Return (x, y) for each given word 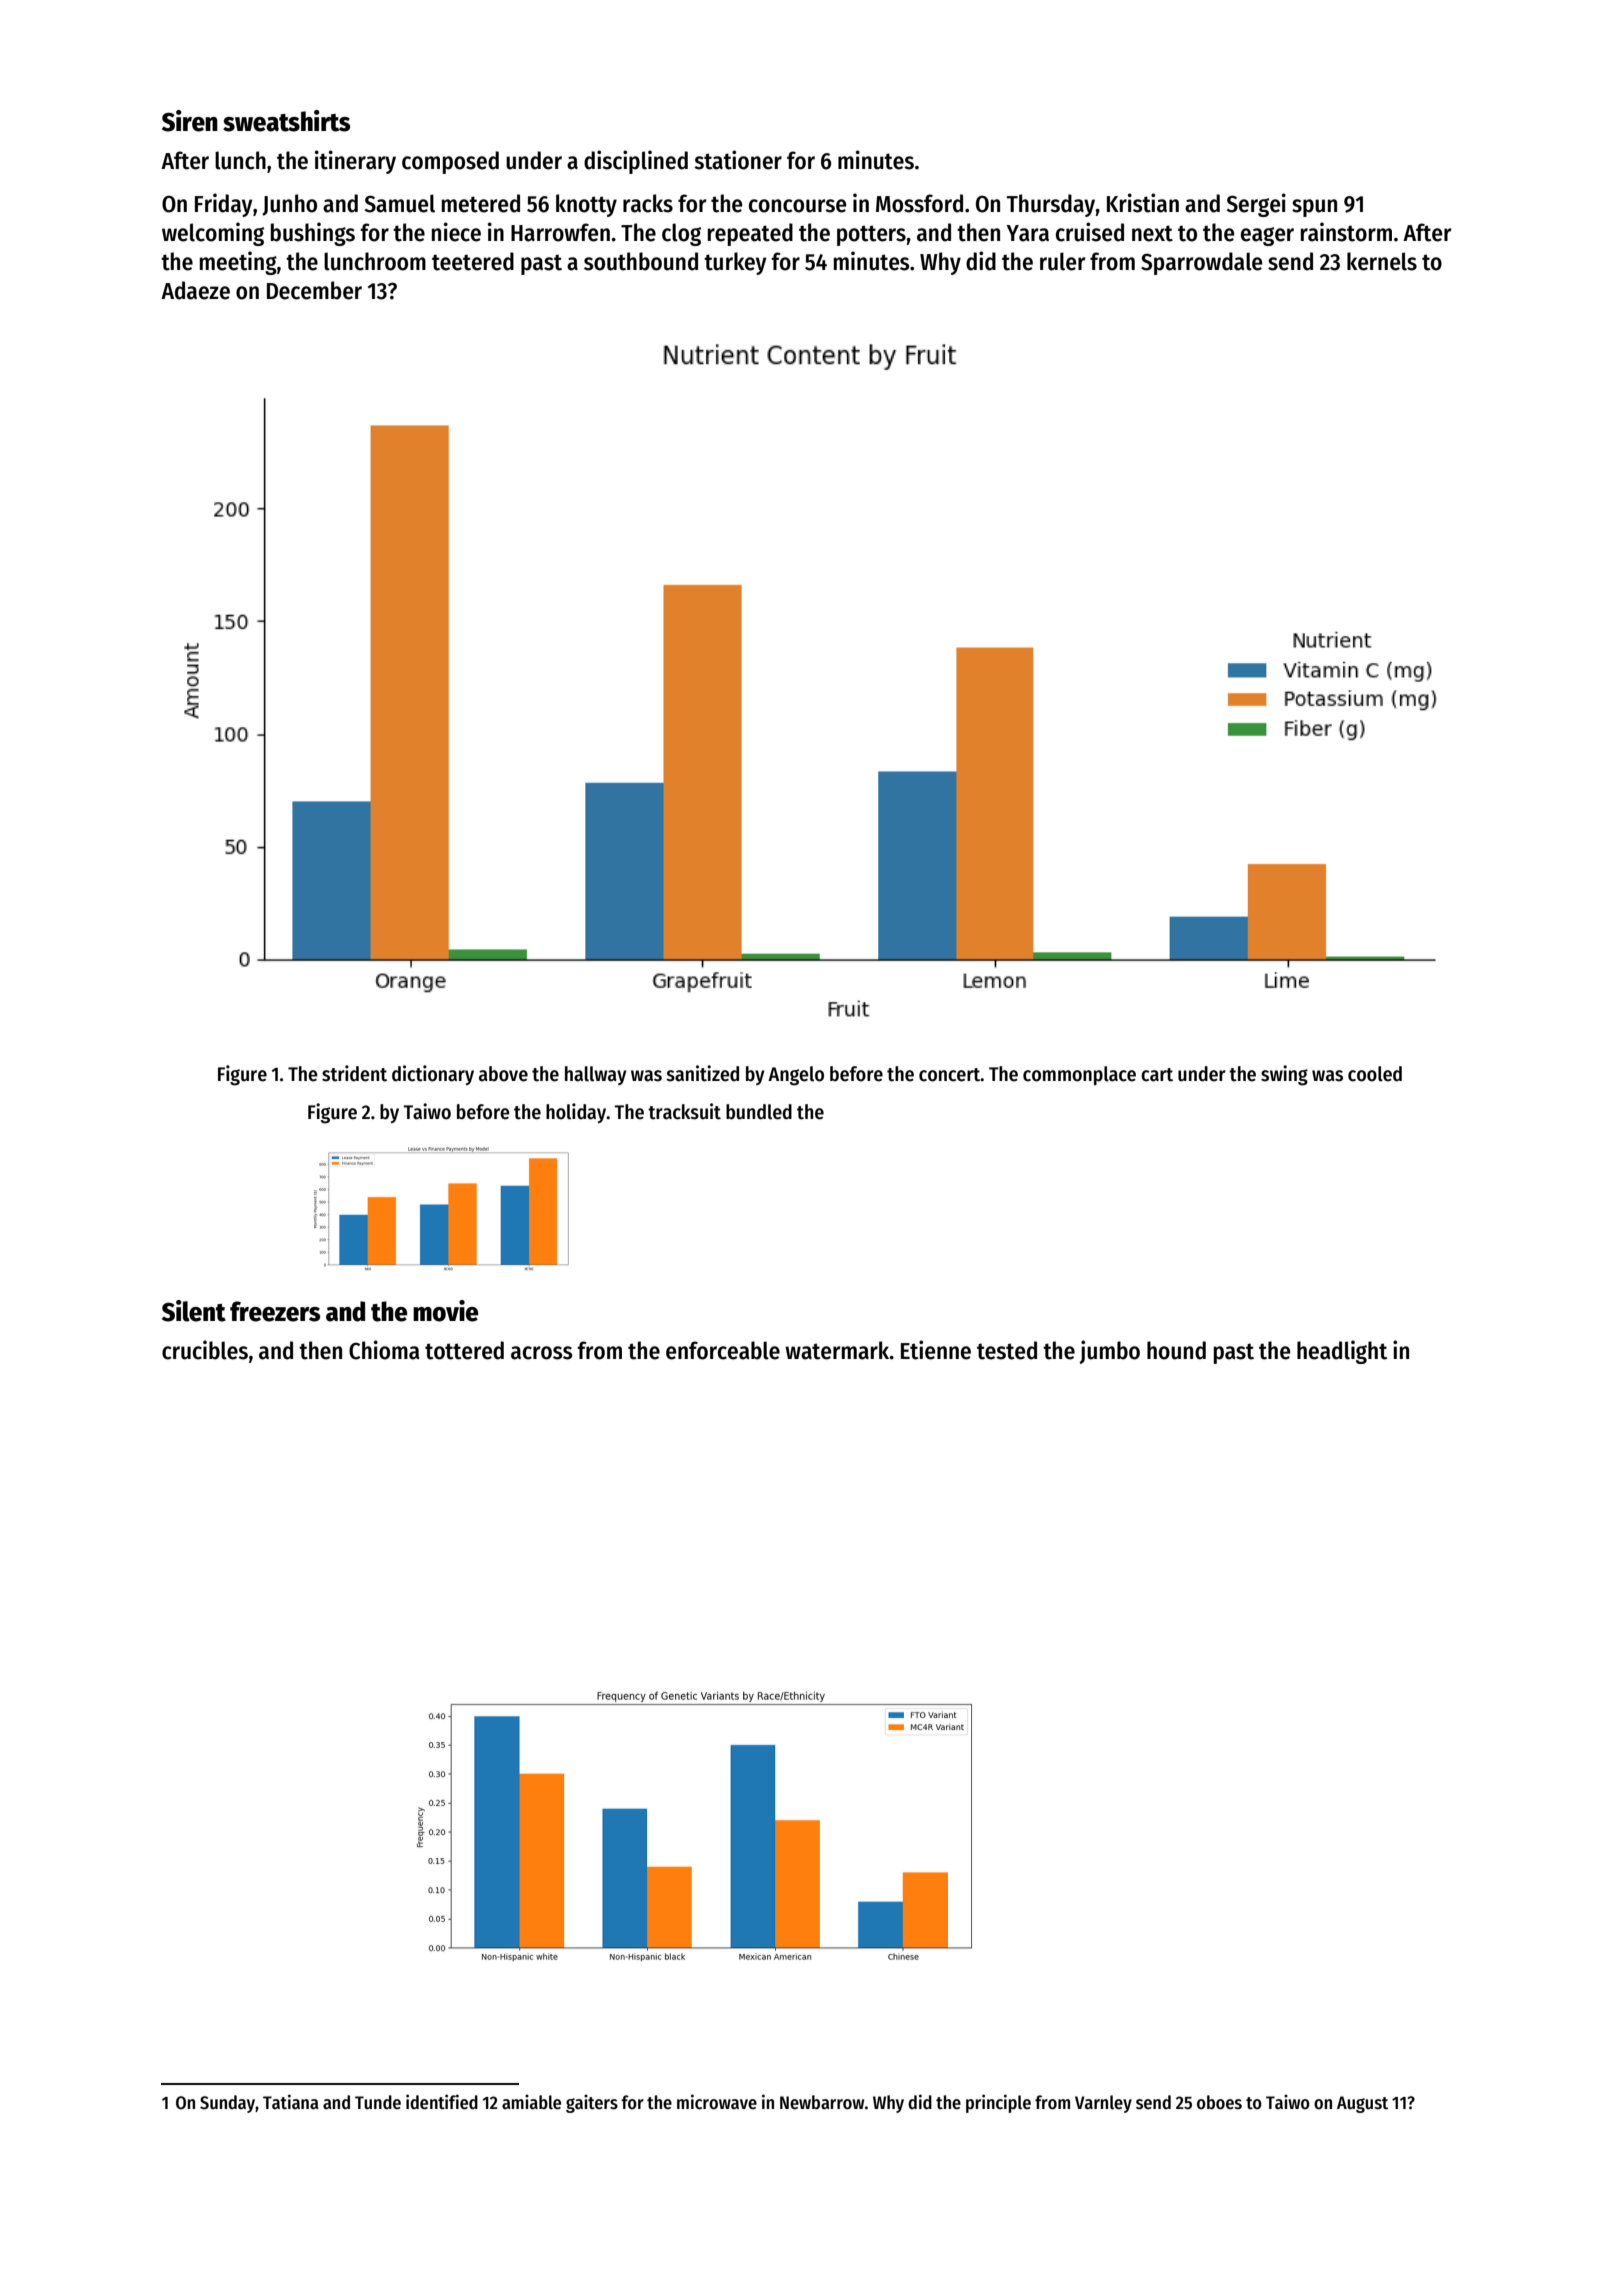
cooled (1375, 1074)
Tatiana (290, 2102)
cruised (1090, 232)
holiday (576, 1113)
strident (354, 1073)
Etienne (936, 1350)
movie (445, 1311)
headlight (1342, 1352)
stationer (738, 160)
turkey (735, 263)
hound (1176, 1350)
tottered (464, 1350)
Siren (190, 121)
